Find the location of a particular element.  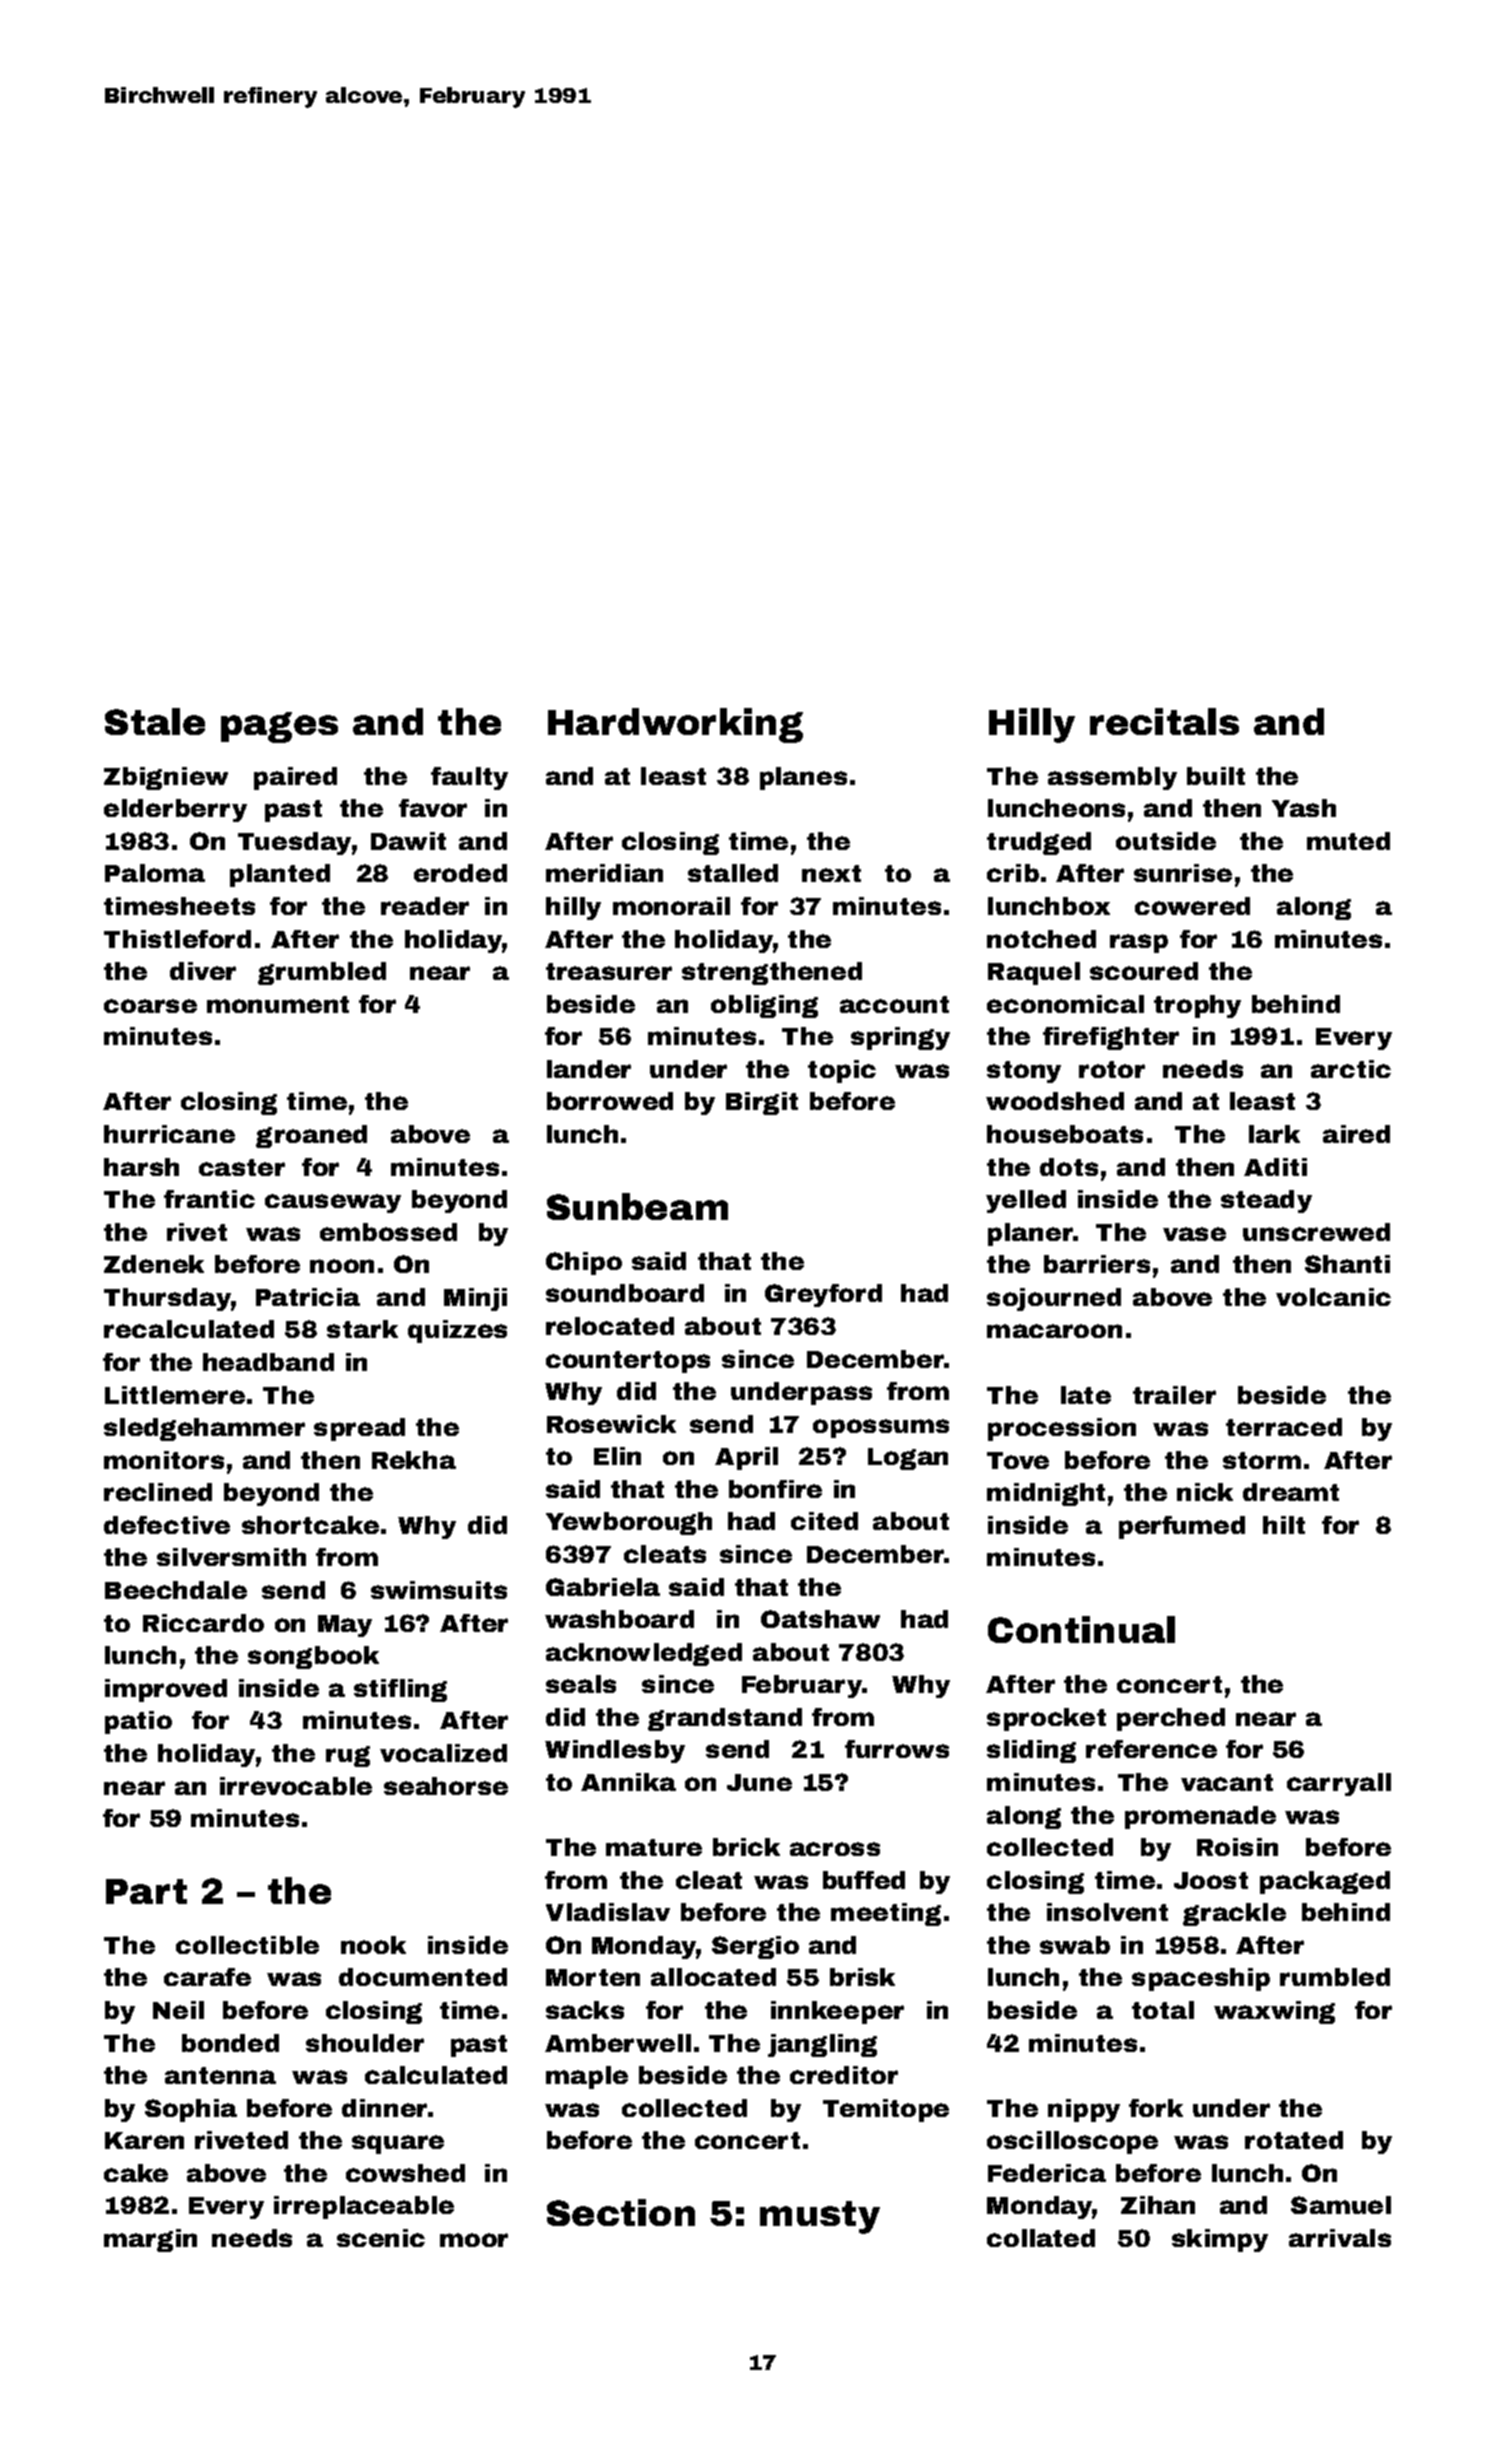

outside is located at coordinates (1166, 841).
